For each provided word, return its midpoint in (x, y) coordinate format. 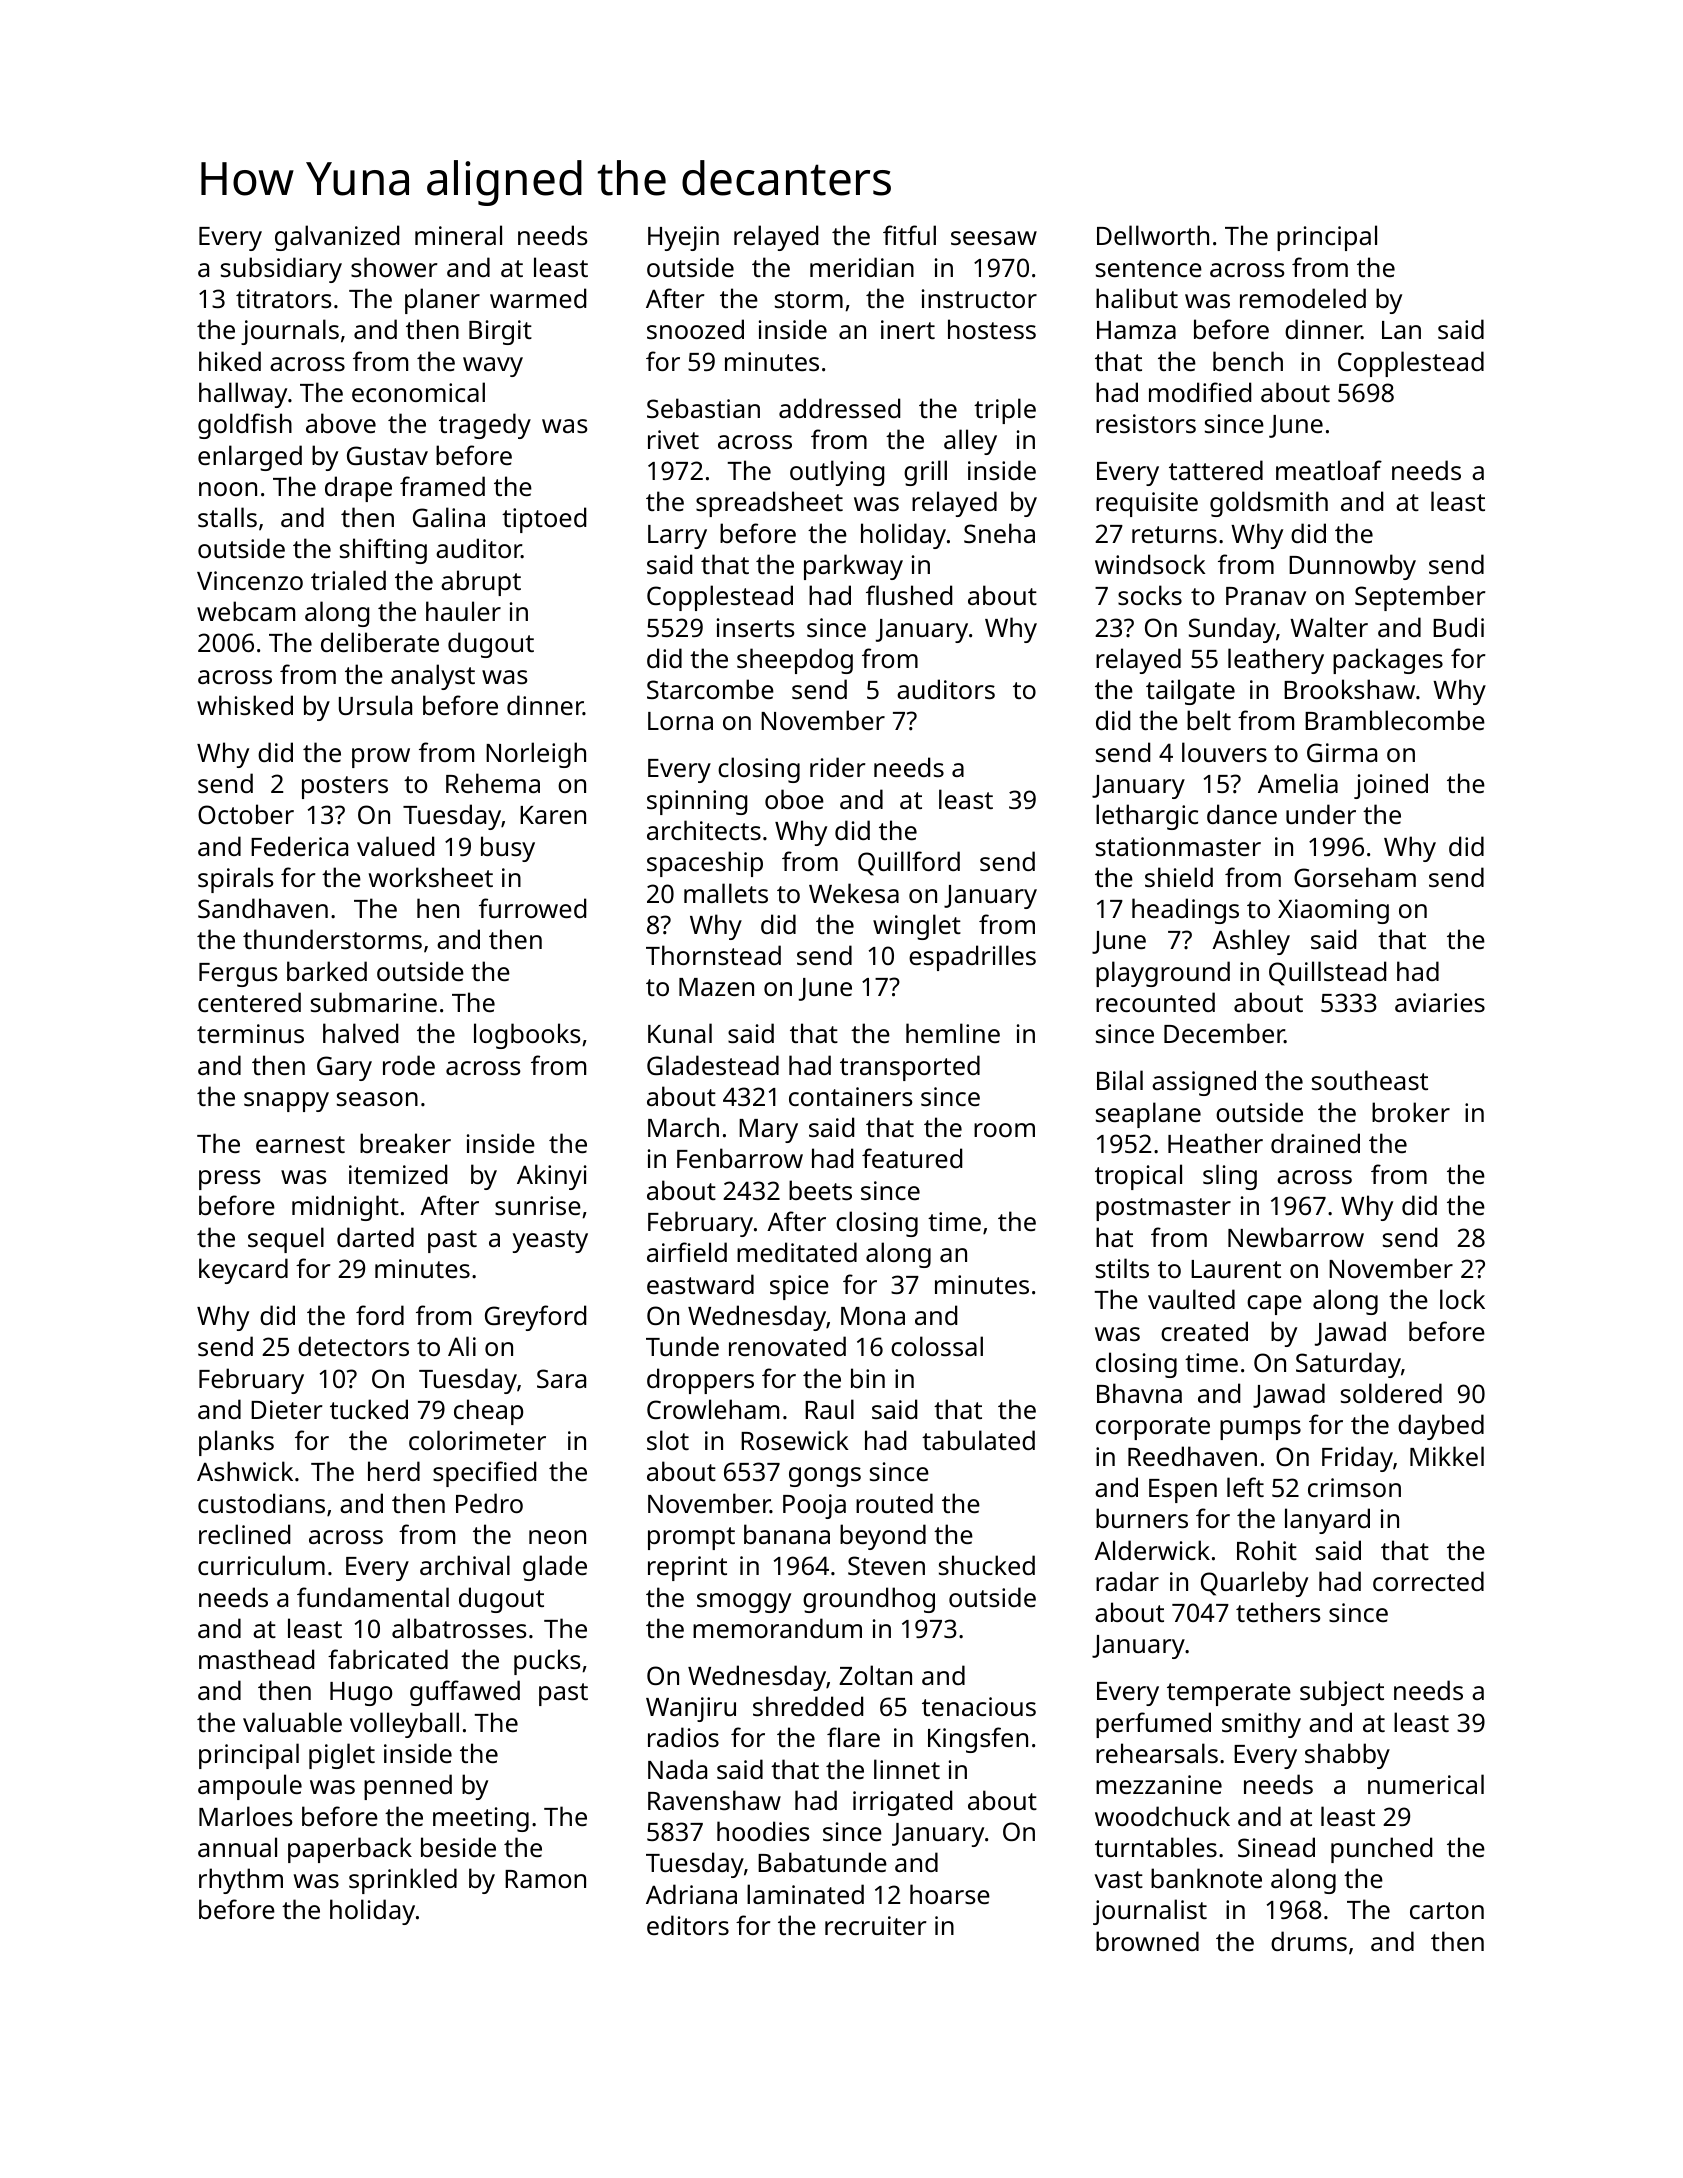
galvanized (337, 238)
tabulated (978, 1440)
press (229, 1180)
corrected (1428, 1581)
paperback (350, 1850)
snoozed (695, 329)
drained (1315, 1143)
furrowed (532, 908)
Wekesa (854, 893)
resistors (1146, 423)
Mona (873, 1316)
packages (1388, 661)
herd (394, 1471)
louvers (1224, 752)
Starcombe (710, 689)
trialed (348, 580)
